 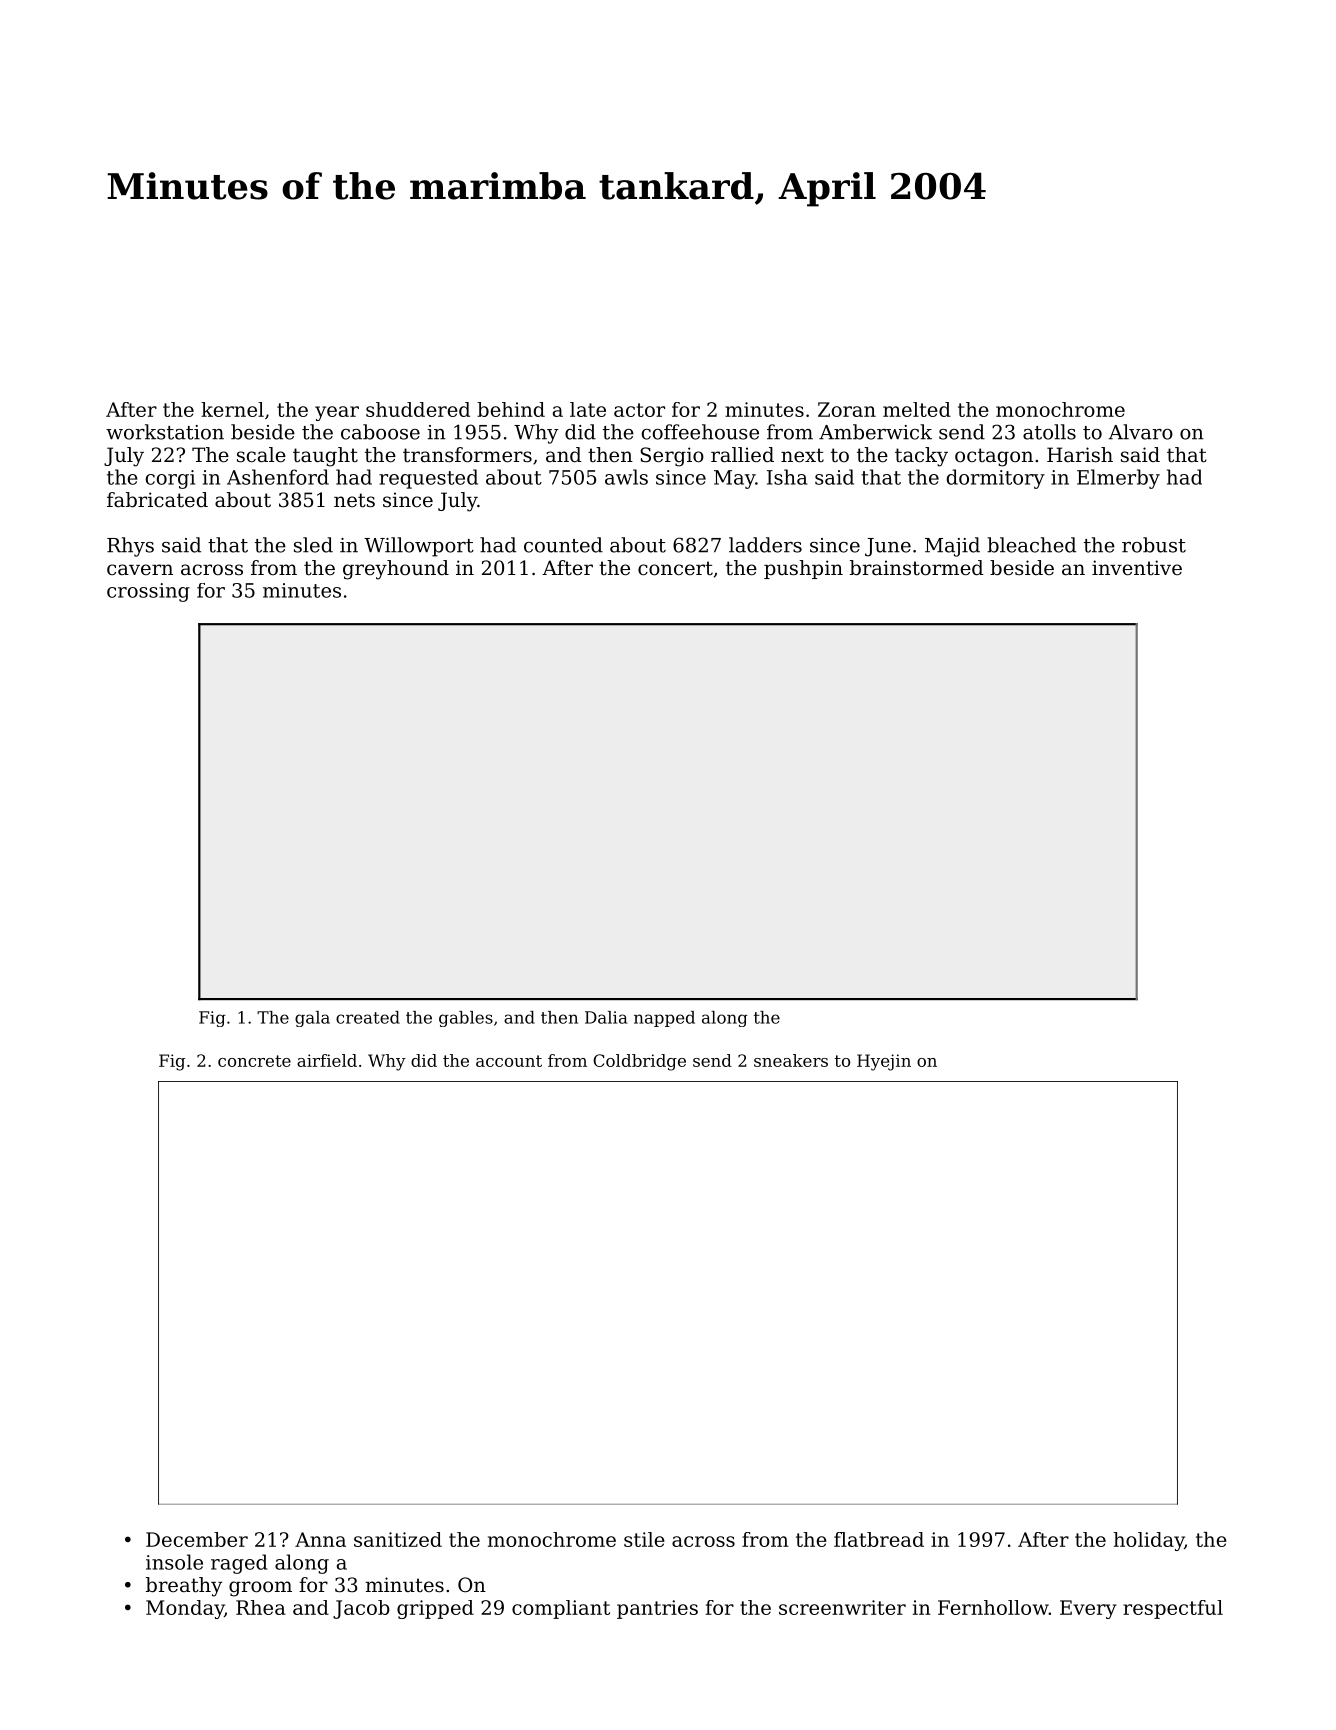 What do you see at coordinates (1149, 1541) in the image?
I see `holiday` at bounding box center [1149, 1541].
